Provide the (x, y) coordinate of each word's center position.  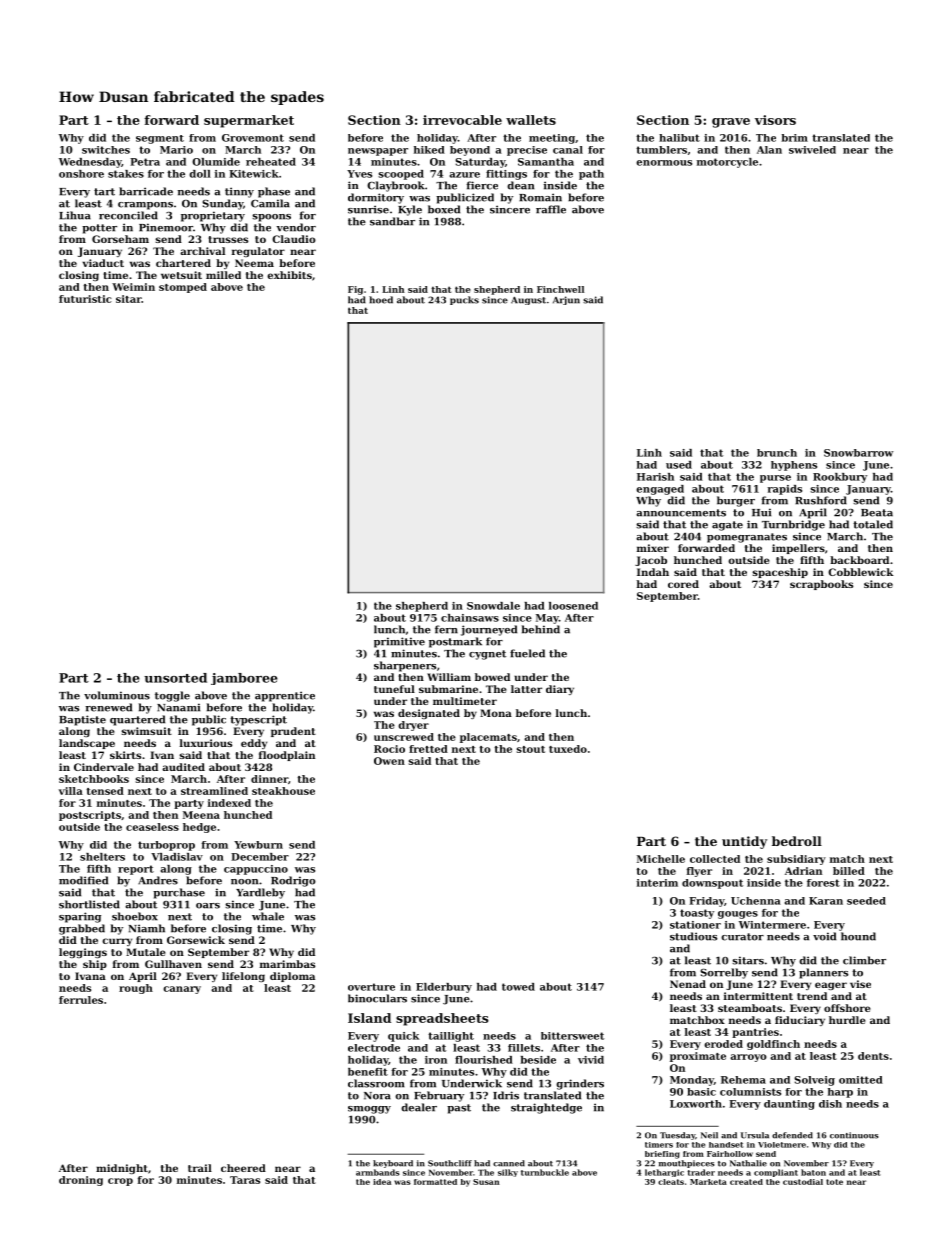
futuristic (85, 299)
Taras (245, 1180)
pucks (464, 300)
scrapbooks (821, 585)
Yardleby (260, 893)
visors (775, 120)
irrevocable (462, 120)
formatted (435, 1182)
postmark (455, 642)
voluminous (117, 695)
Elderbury (444, 988)
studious (693, 936)
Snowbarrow (858, 453)
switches (106, 150)
